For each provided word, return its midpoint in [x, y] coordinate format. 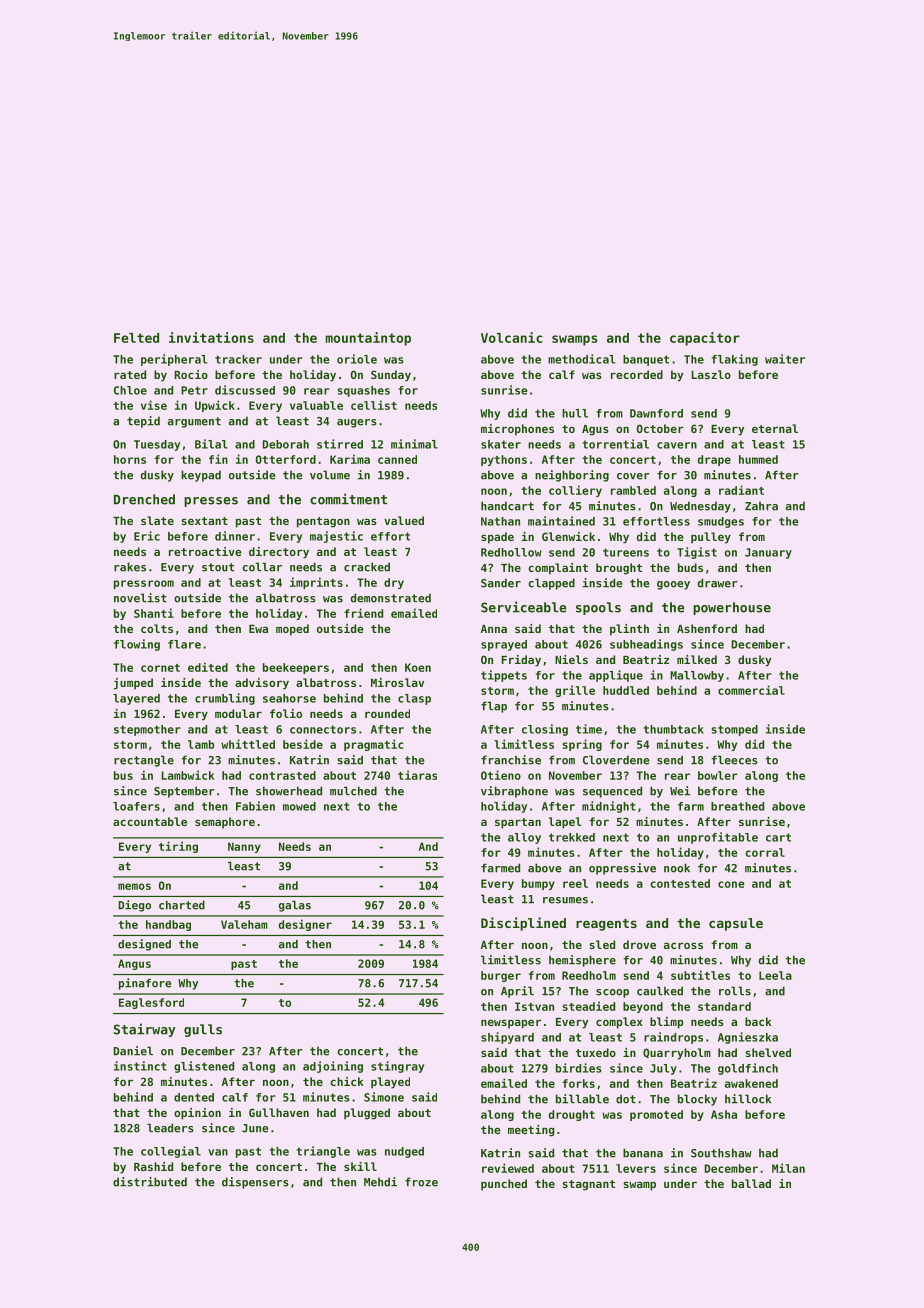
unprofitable [718, 838]
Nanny [244, 847]
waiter [785, 359]
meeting [531, 1131]
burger [501, 976]
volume [330, 475]
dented [194, 1097]
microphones [517, 430]
